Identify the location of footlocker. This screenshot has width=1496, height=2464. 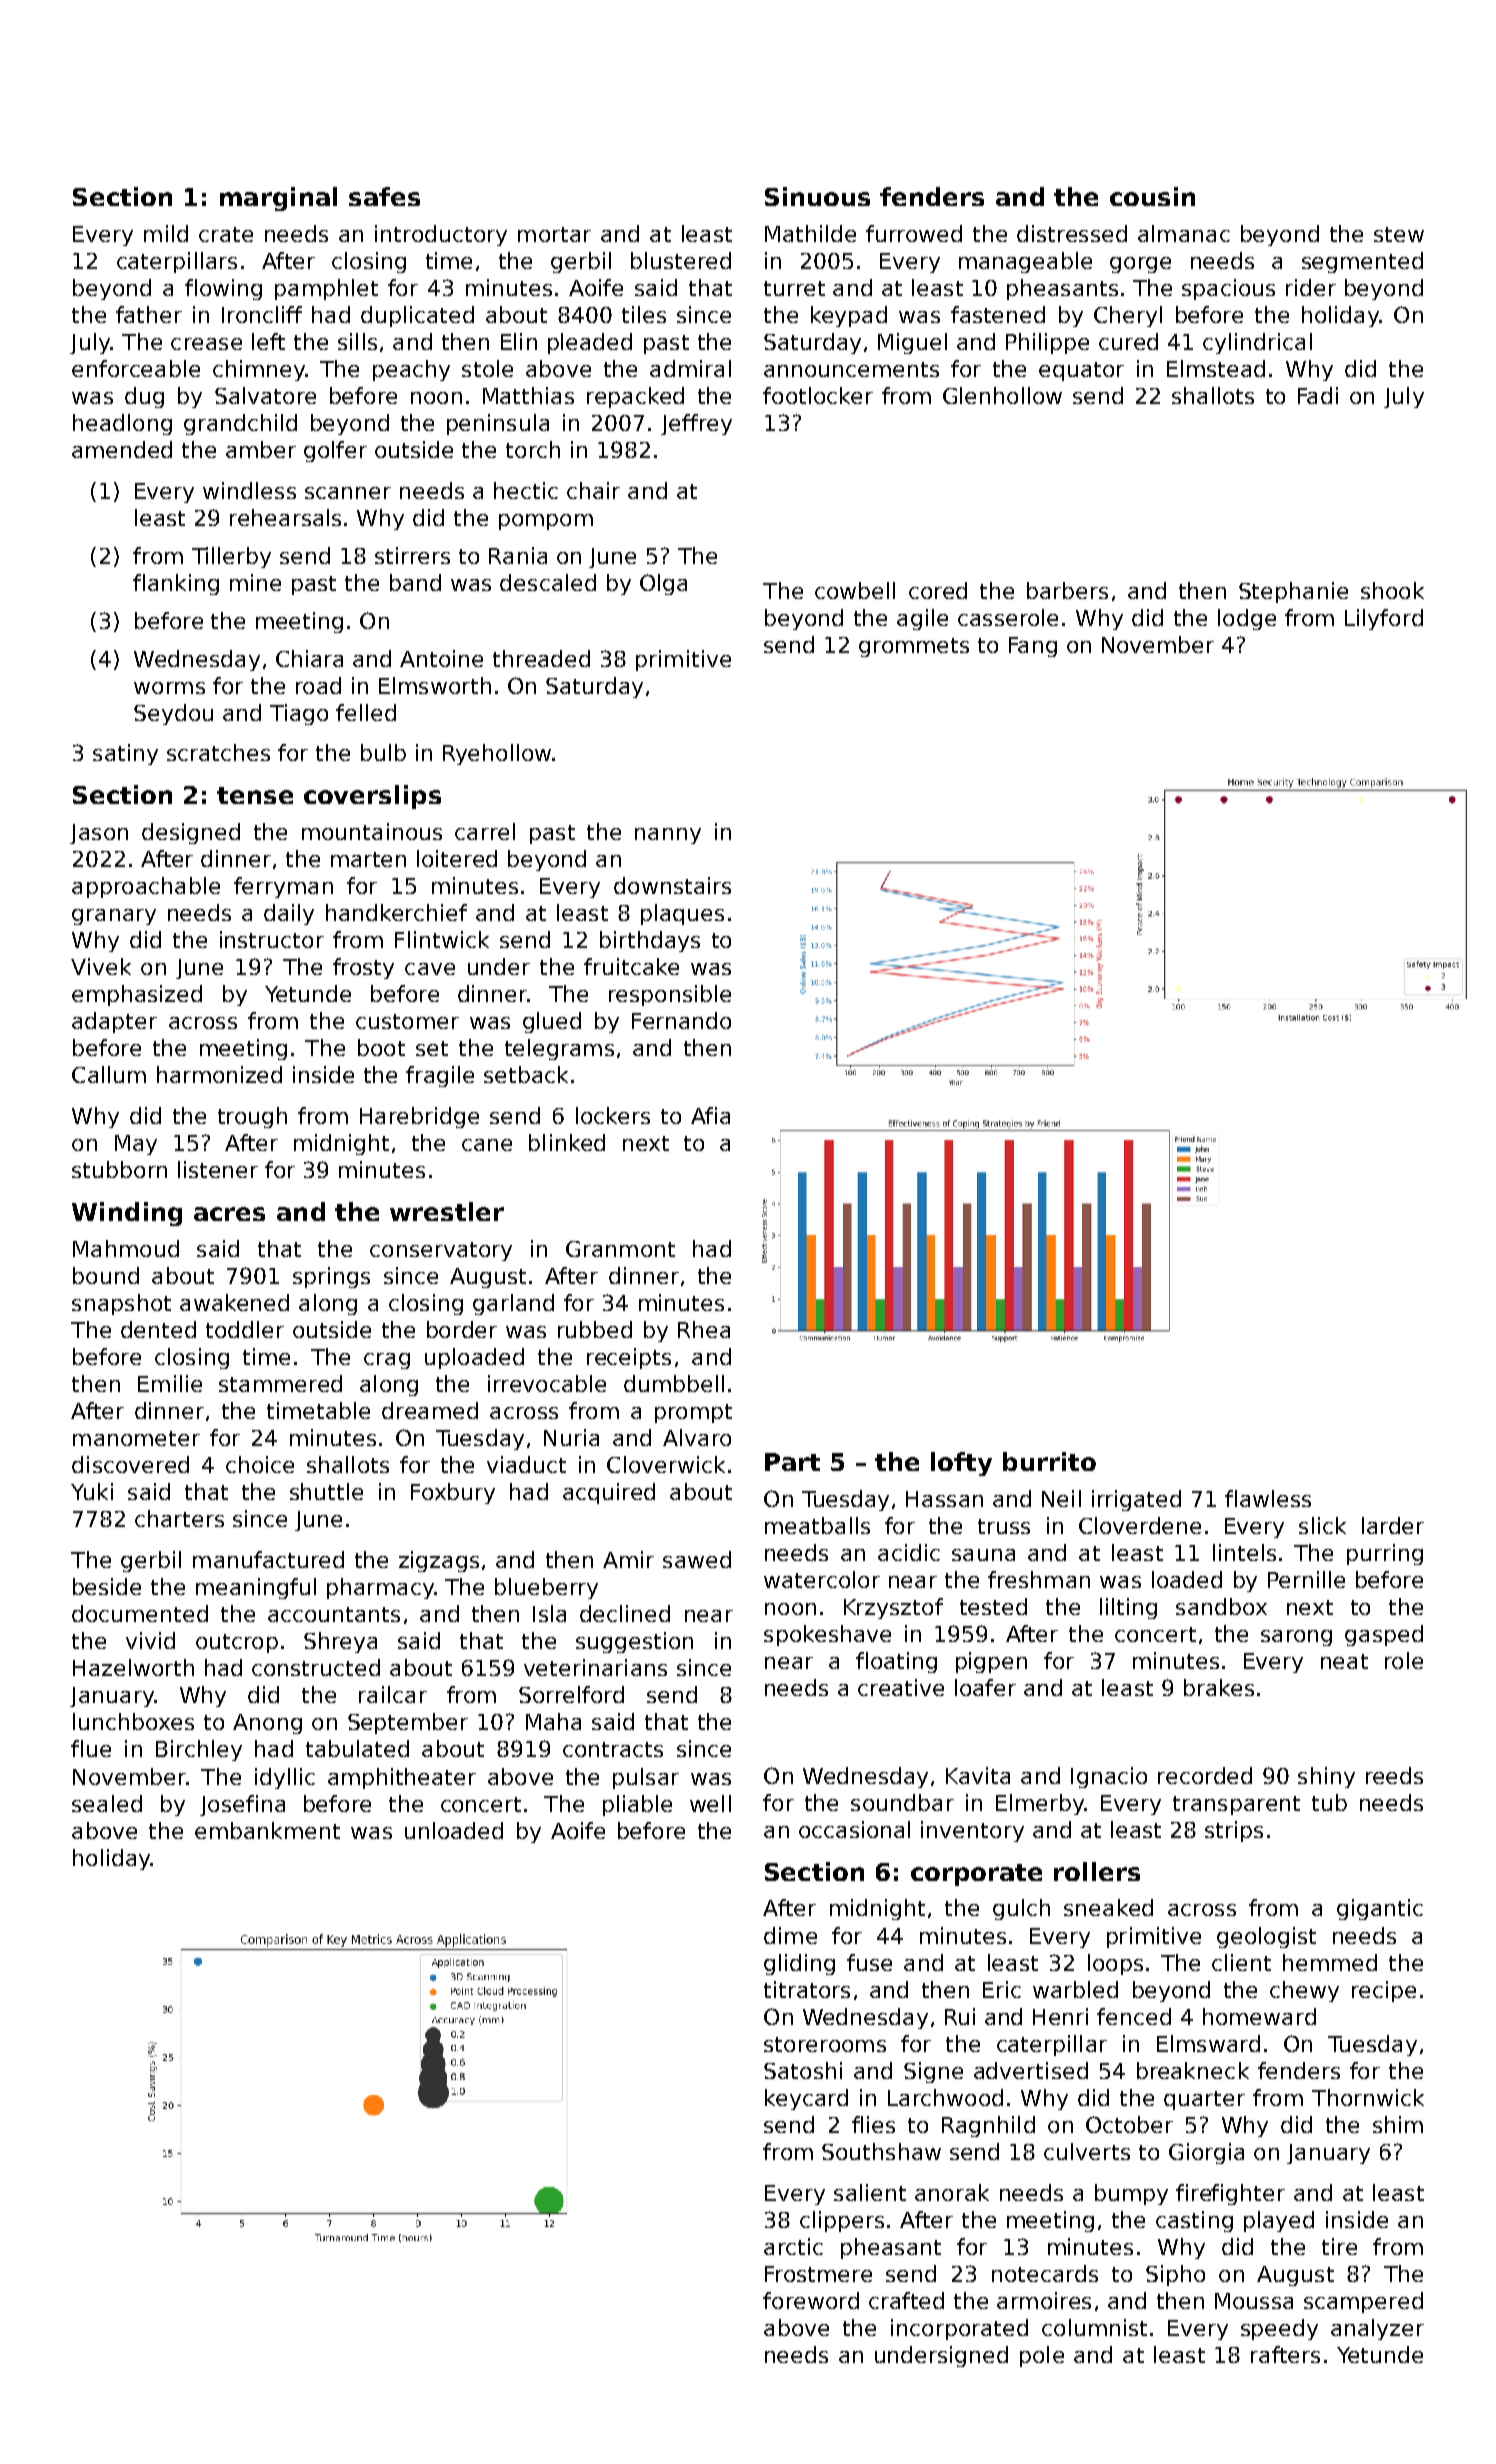
(818, 395).
